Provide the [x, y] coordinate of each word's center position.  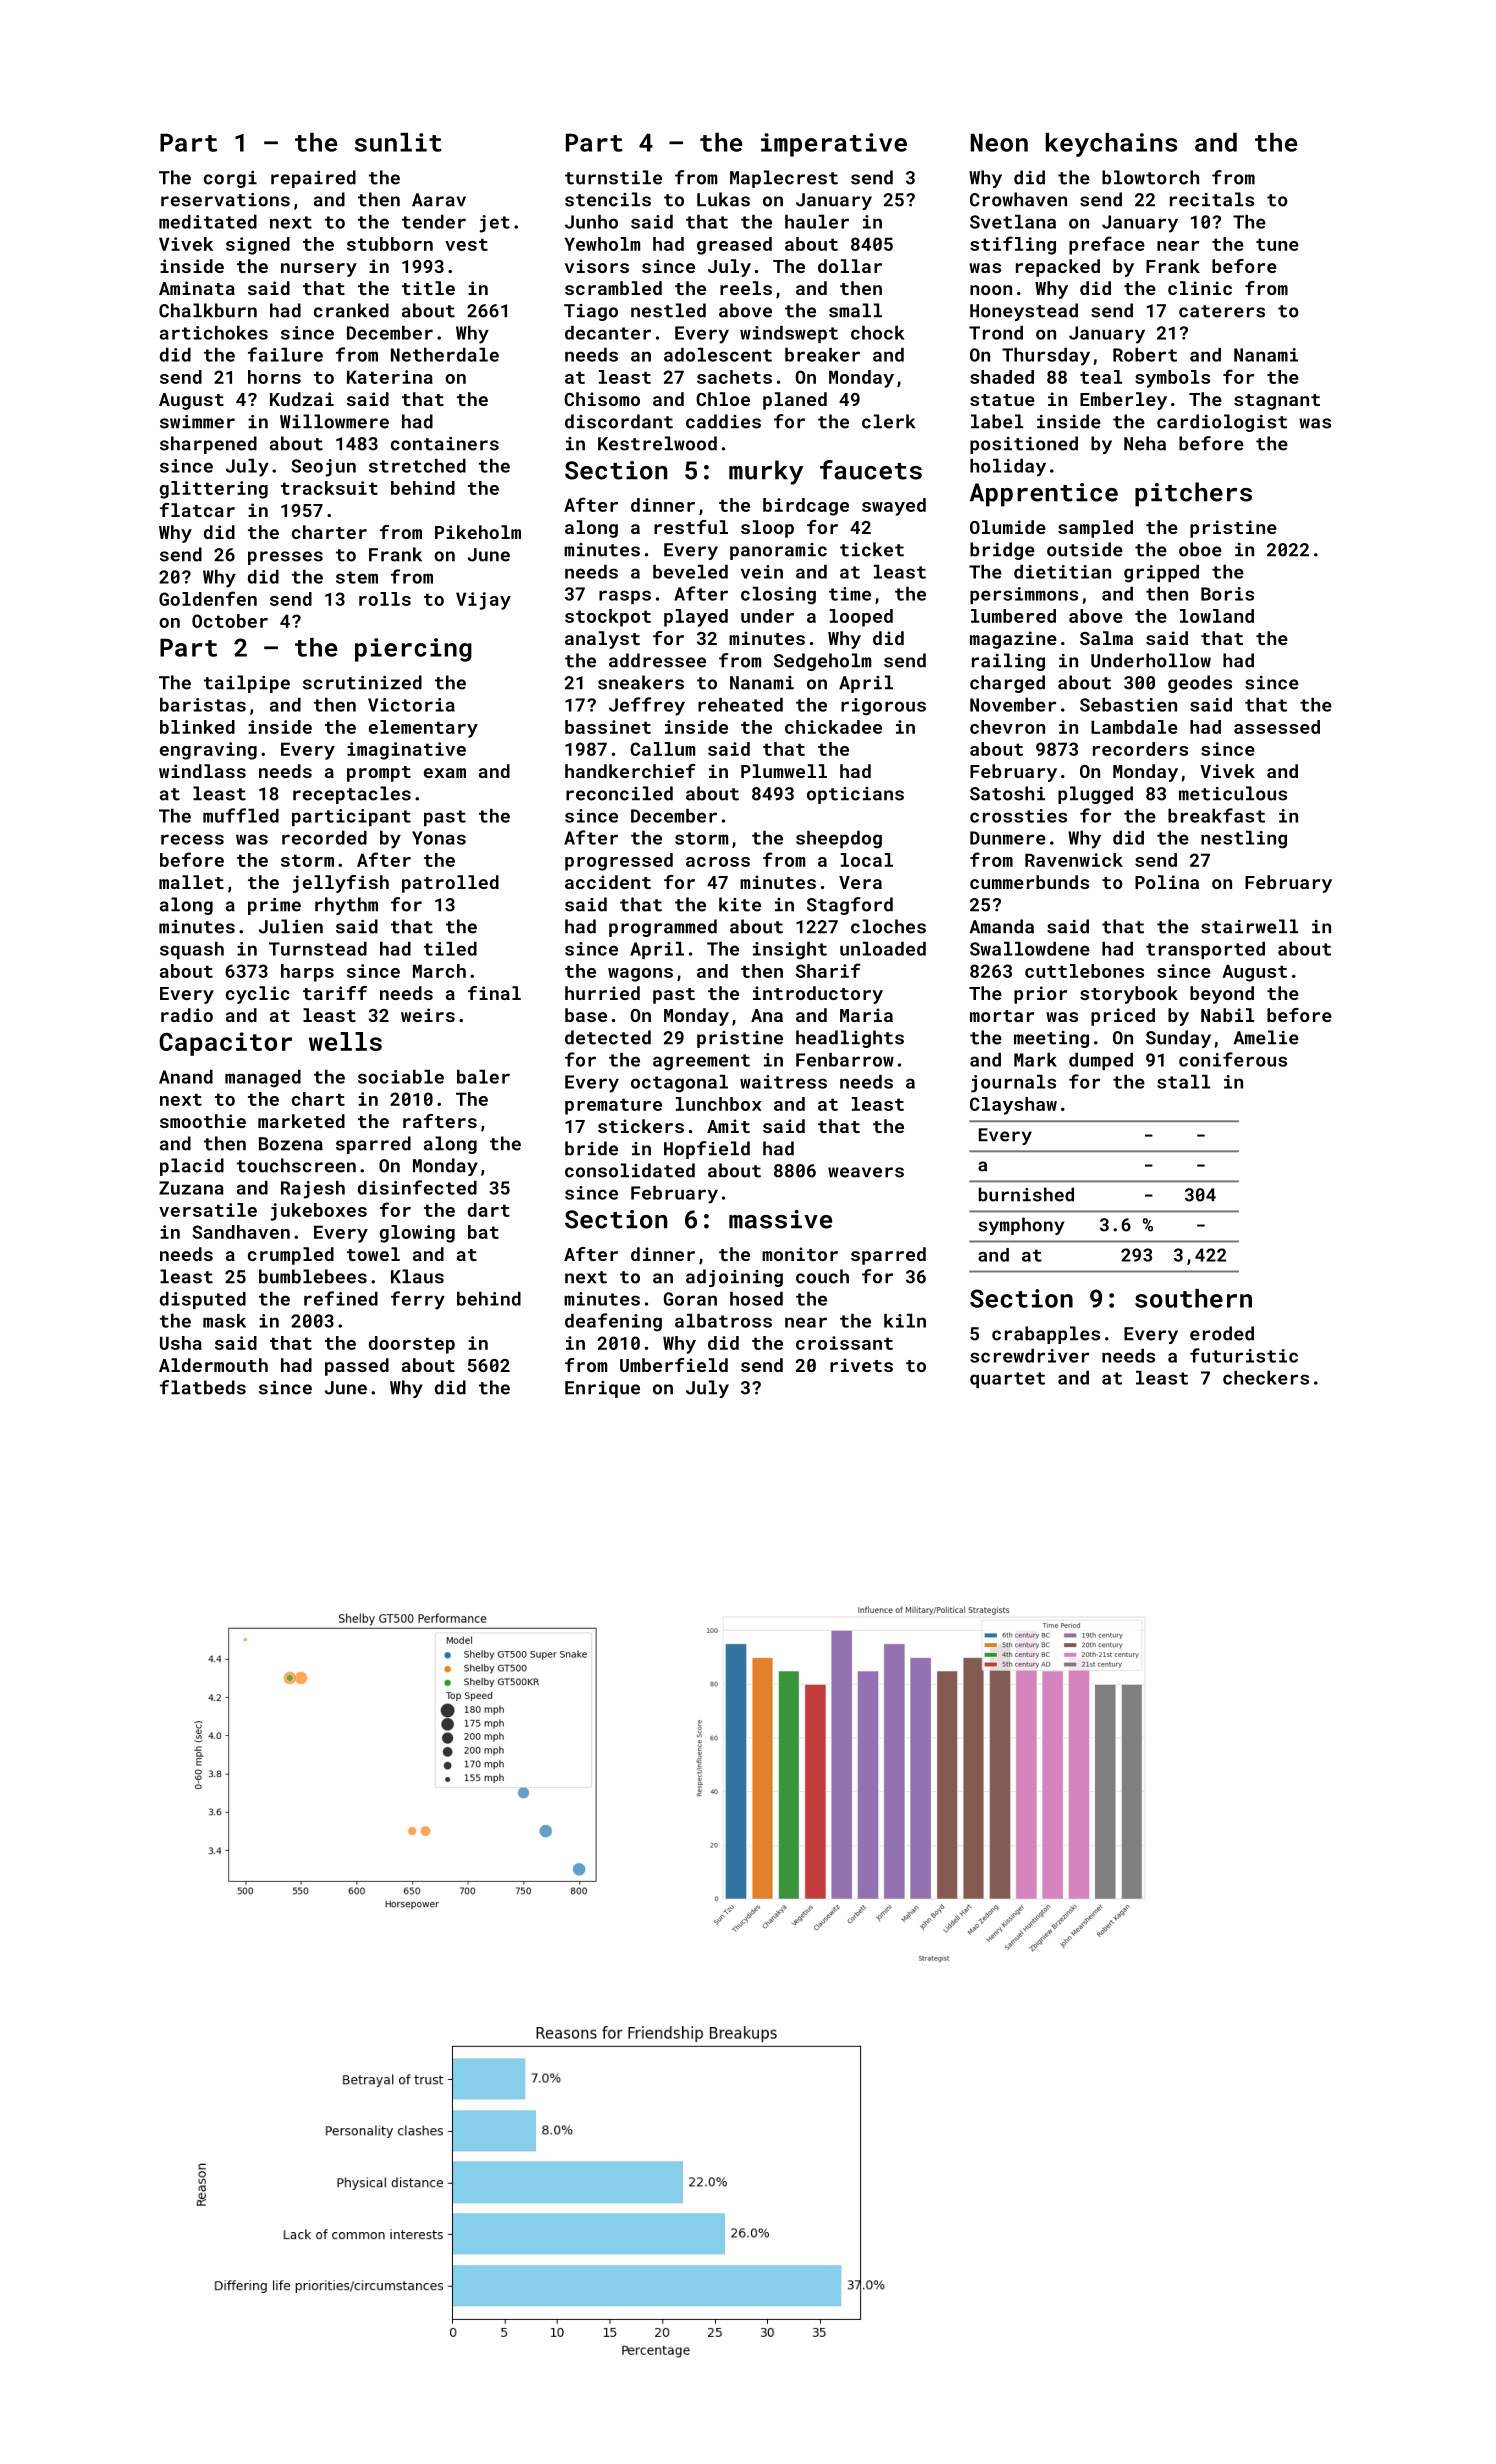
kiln [905, 1321]
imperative [834, 145]
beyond [1222, 995]
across [718, 862]
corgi [230, 179]
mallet [191, 882]
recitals [1212, 199]
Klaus [417, 1276]
